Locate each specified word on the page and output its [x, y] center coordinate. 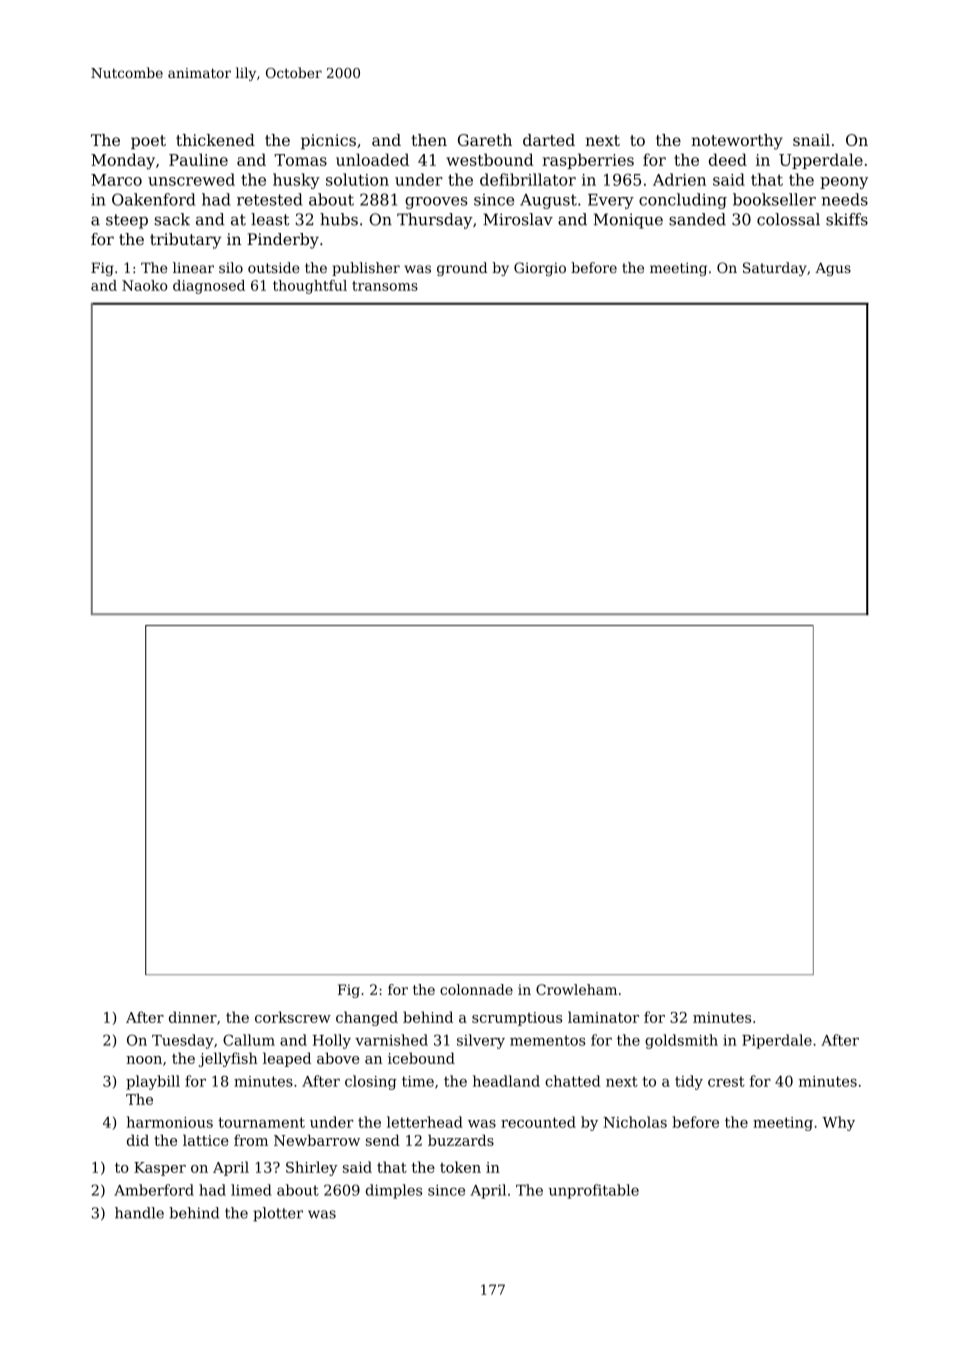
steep [127, 221]
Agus [833, 269]
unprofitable [594, 1191]
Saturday [775, 269]
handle [139, 1213]
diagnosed [209, 287]
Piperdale [777, 1041]
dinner [193, 1017]
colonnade [476, 989]
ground [462, 269]
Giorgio [540, 269]
